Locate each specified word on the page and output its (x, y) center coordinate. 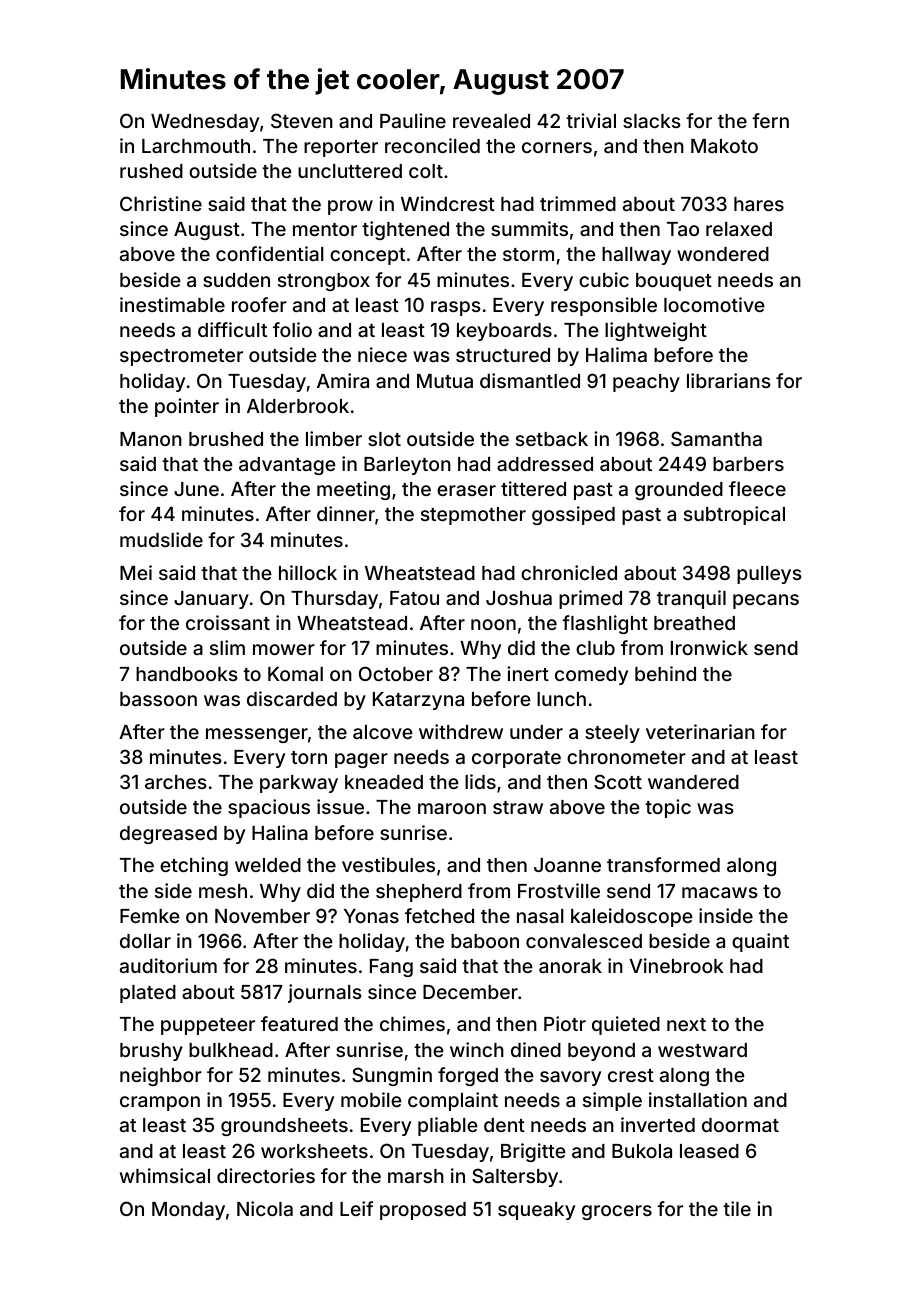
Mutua (445, 381)
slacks (652, 121)
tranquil (691, 599)
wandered (693, 782)
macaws (720, 892)
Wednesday (205, 123)
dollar (145, 941)
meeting (353, 490)
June (196, 489)
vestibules (388, 864)
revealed (491, 121)
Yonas (371, 916)
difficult (232, 329)
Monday (188, 1211)
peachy (646, 383)
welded (268, 865)
